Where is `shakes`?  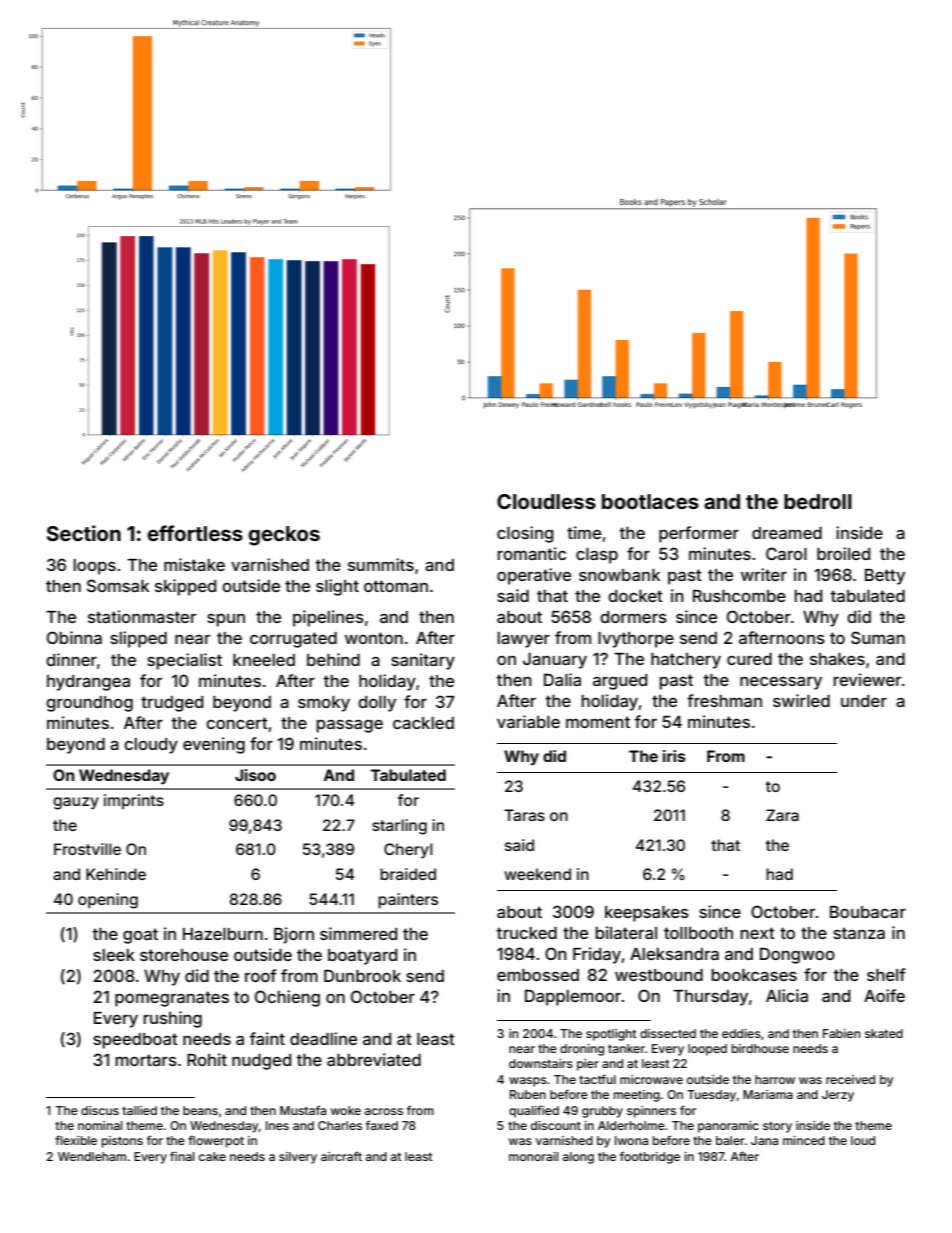
shakes is located at coordinates (837, 659).
